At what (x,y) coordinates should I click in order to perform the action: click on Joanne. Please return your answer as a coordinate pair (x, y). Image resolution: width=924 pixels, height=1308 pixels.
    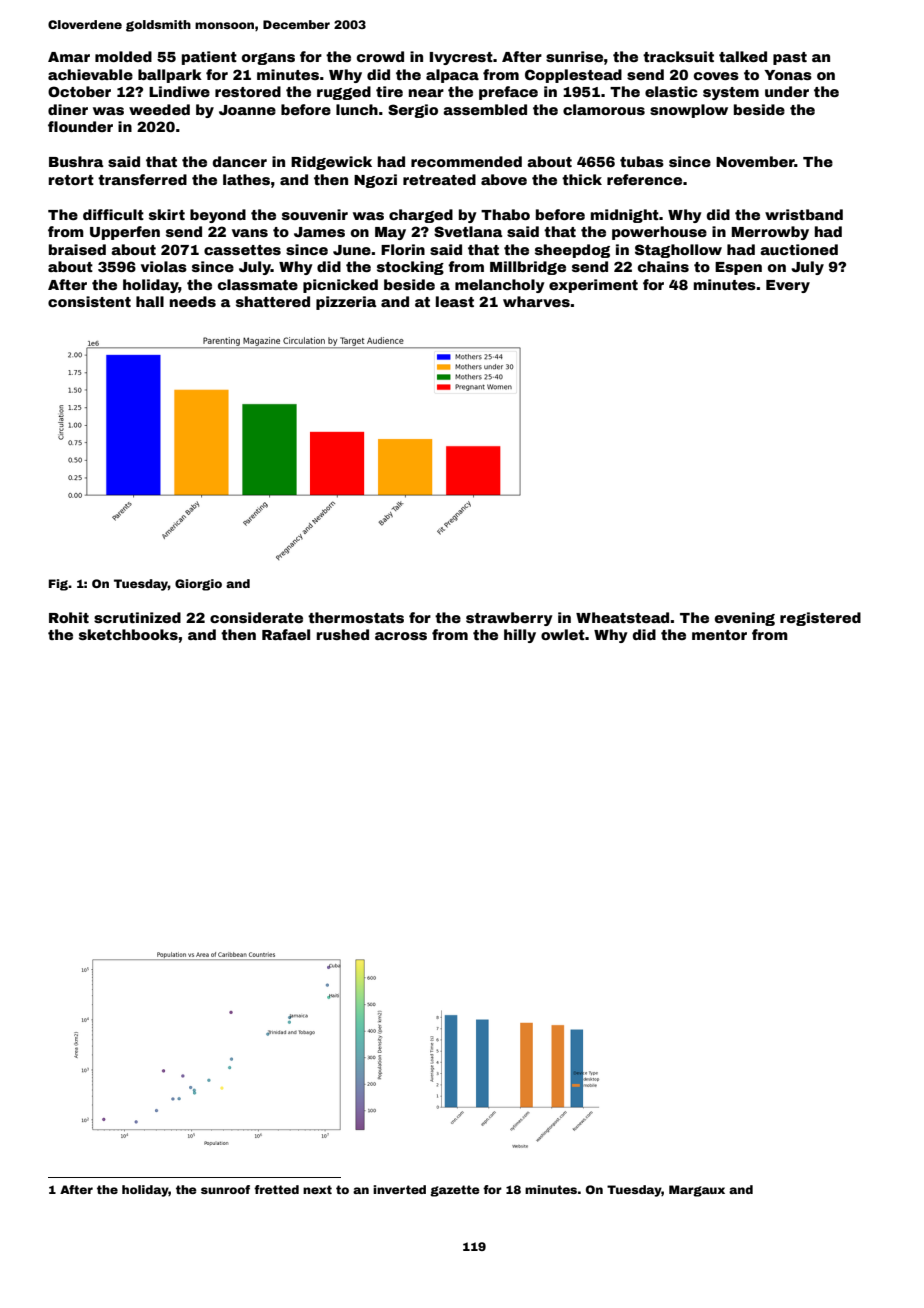
    Looking at the image, I should click on (247, 110).
